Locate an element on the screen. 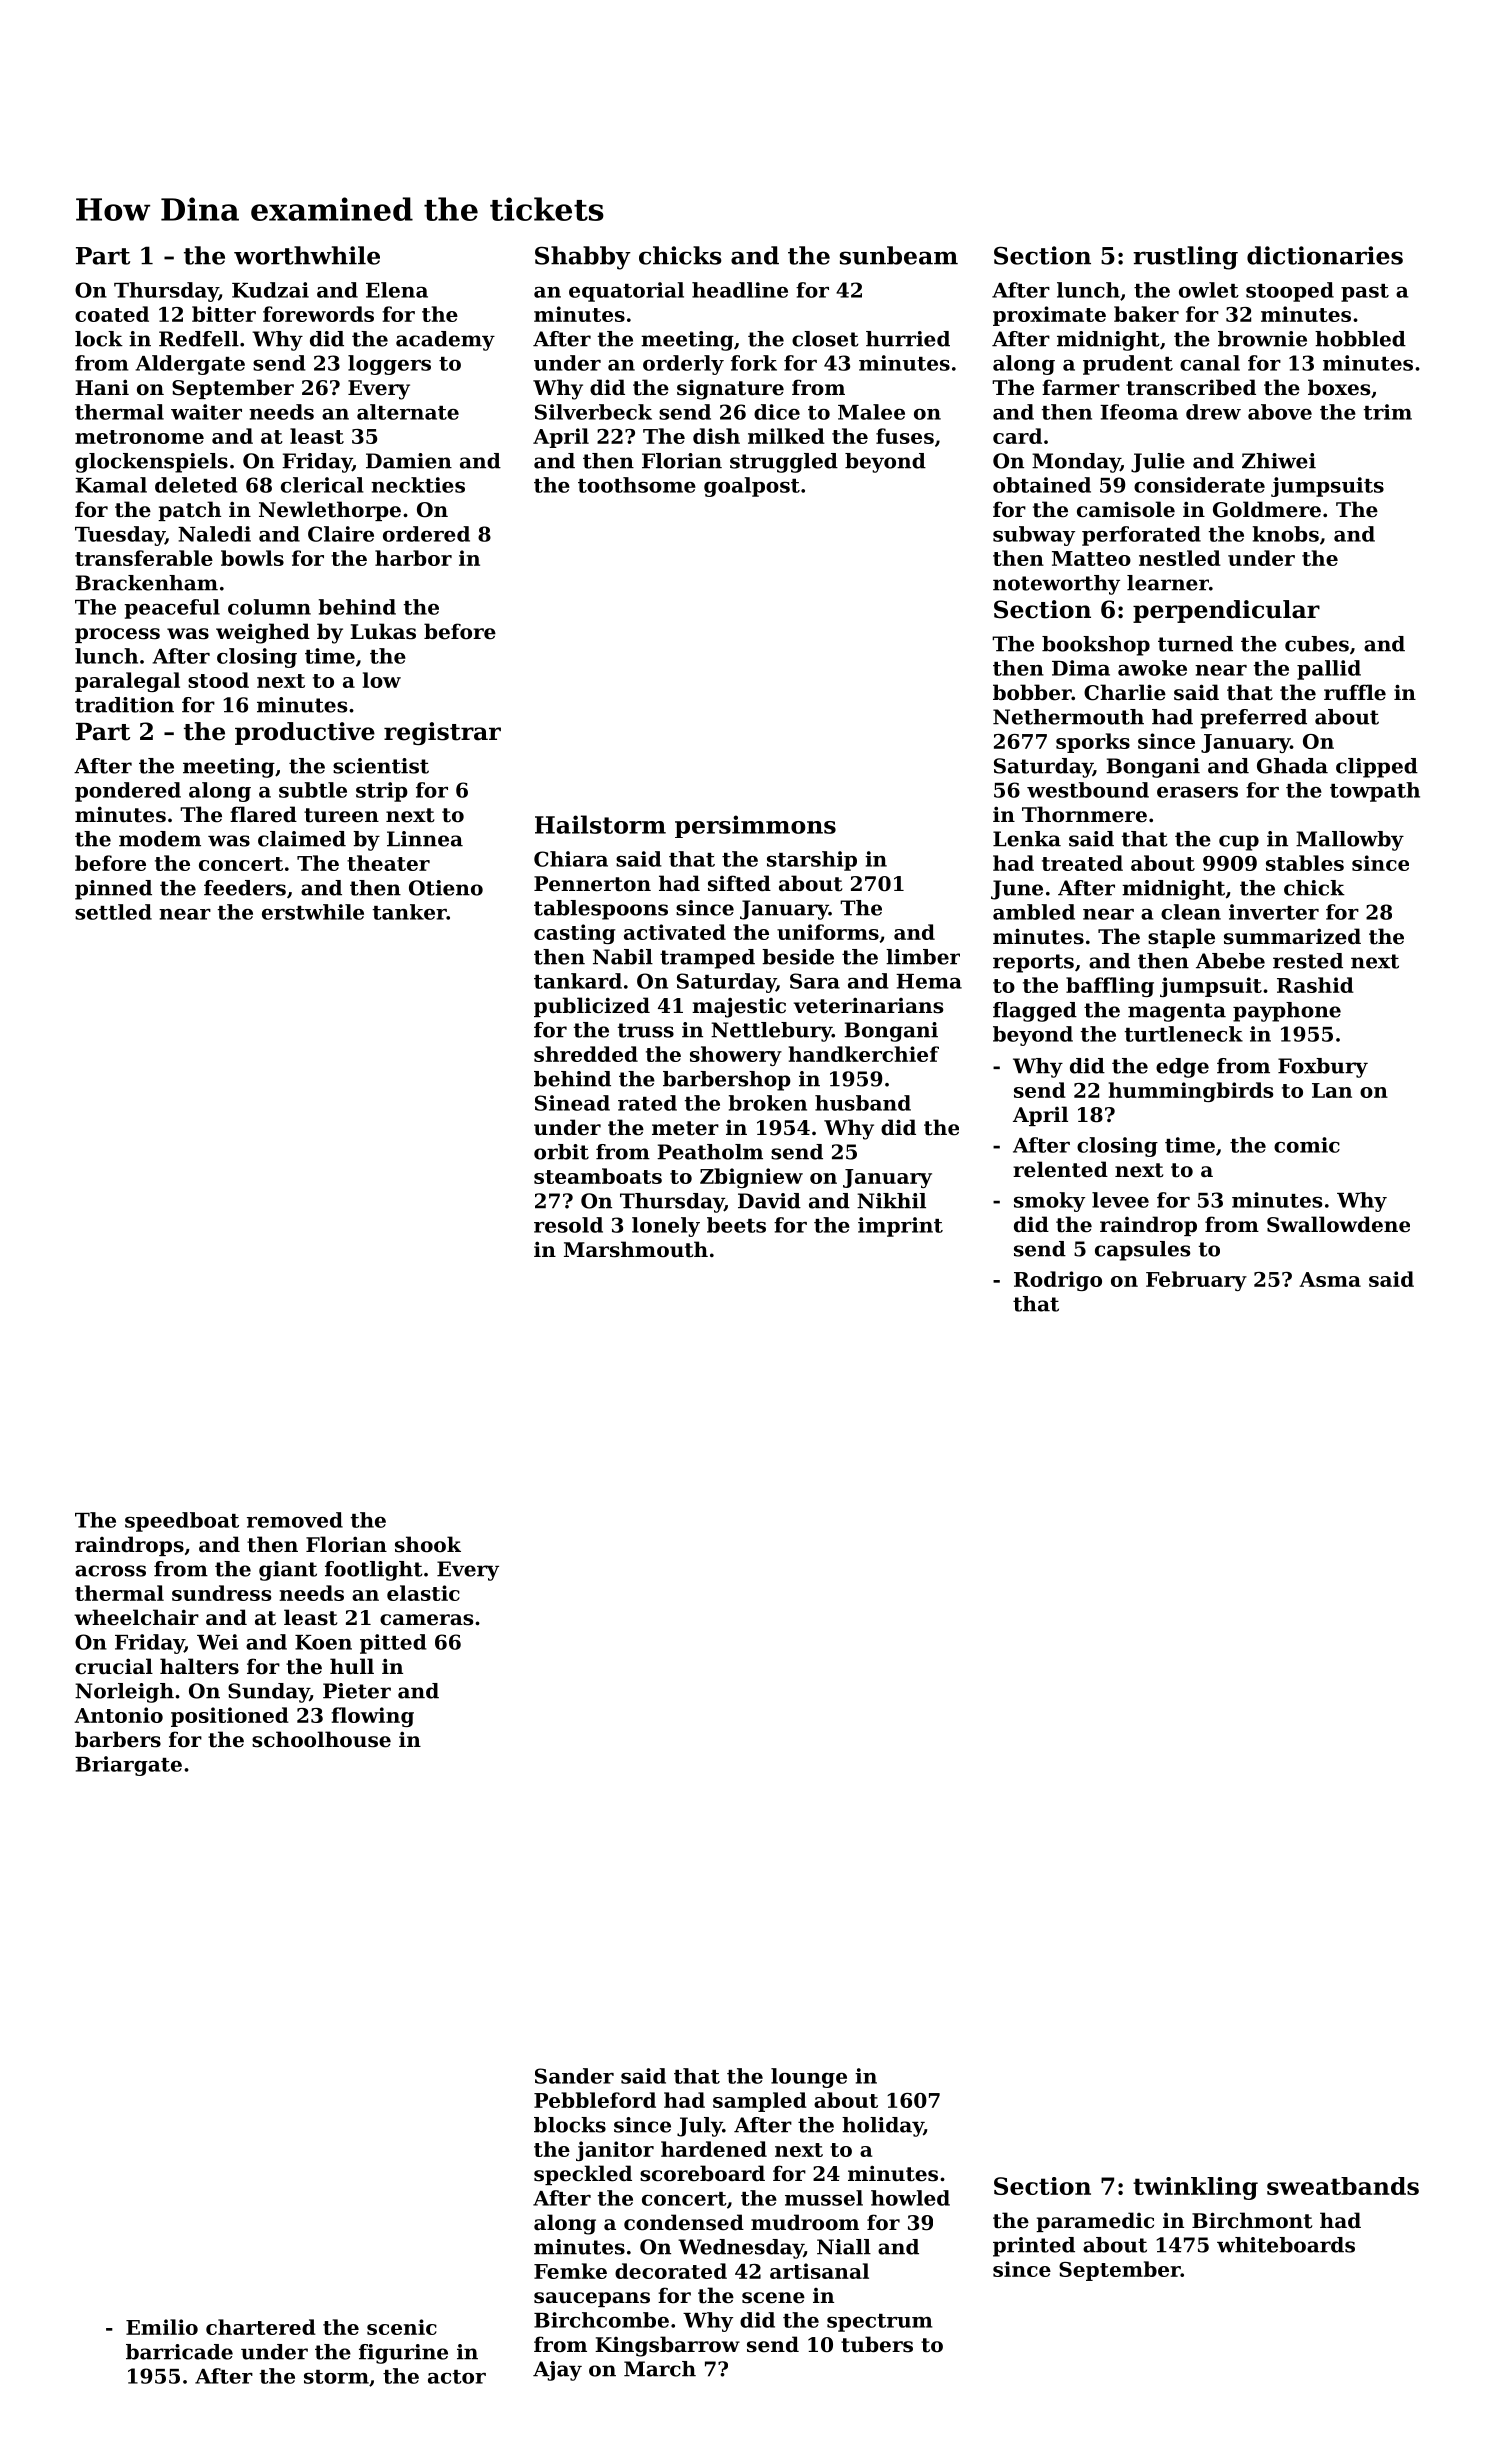  Zhiwei is located at coordinates (1279, 461).
